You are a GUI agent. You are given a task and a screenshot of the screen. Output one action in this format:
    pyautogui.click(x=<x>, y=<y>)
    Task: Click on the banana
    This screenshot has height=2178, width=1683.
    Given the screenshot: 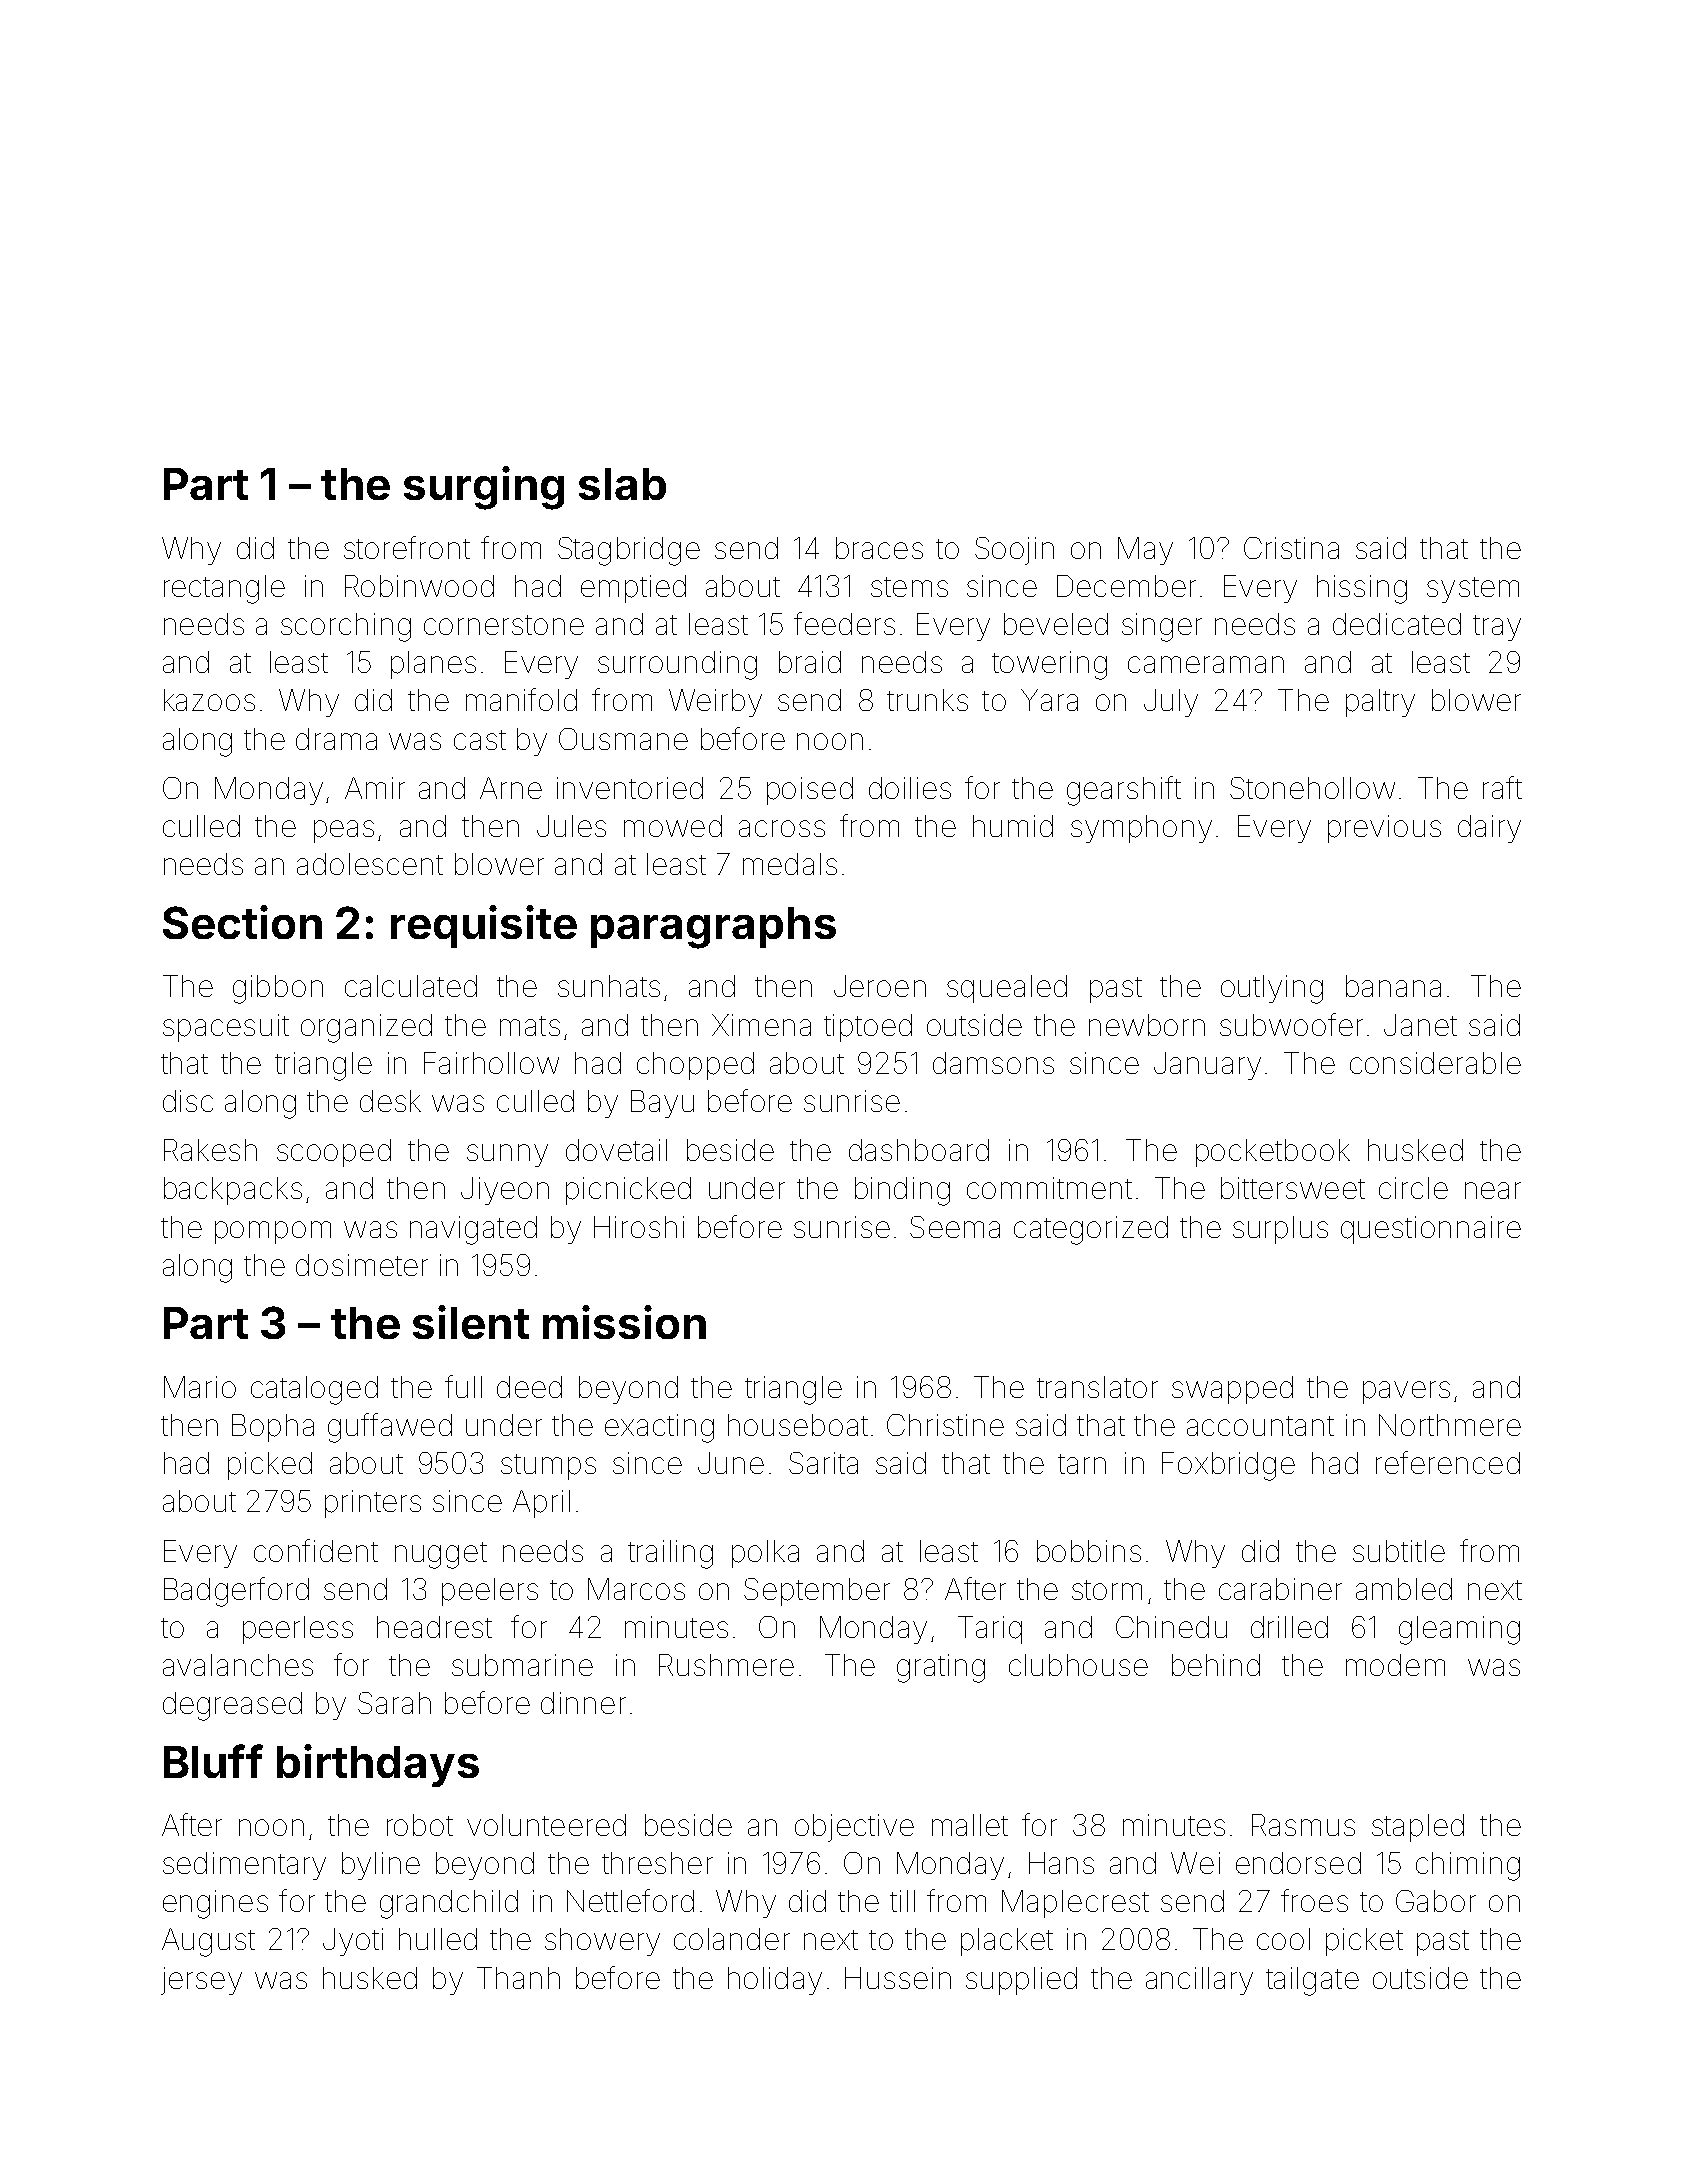 What is the action you would take?
    pyautogui.click(x=1393, y=986)
